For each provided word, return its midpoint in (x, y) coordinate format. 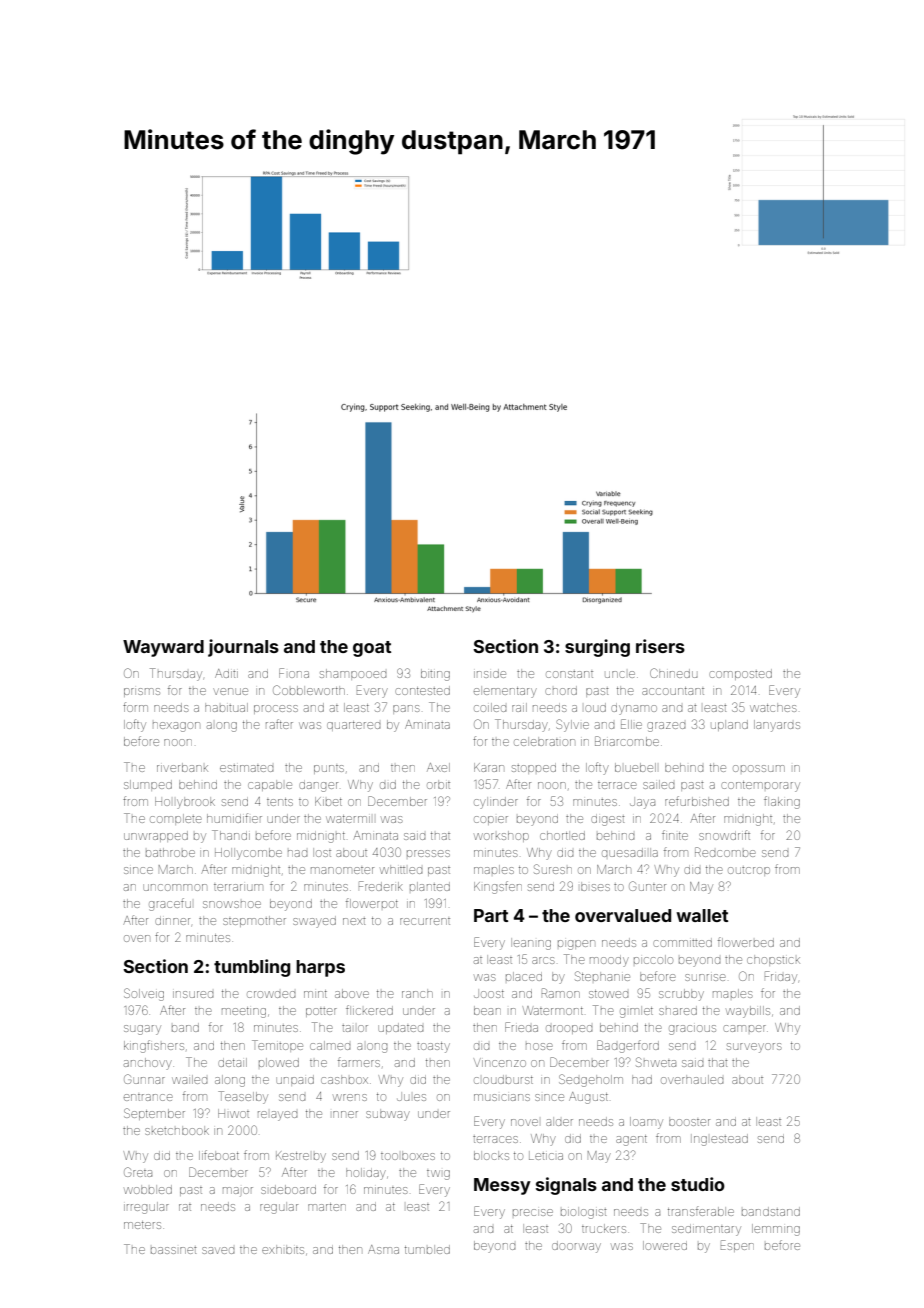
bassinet (174, 1250)
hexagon (176, 727)
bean (487, 1010)
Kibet (328, 801)
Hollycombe (248, 854)
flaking (782, 802)
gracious (692, 1030)
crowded (271, 994)
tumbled (427, 1249)
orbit (438, 784)
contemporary (760, 786)
